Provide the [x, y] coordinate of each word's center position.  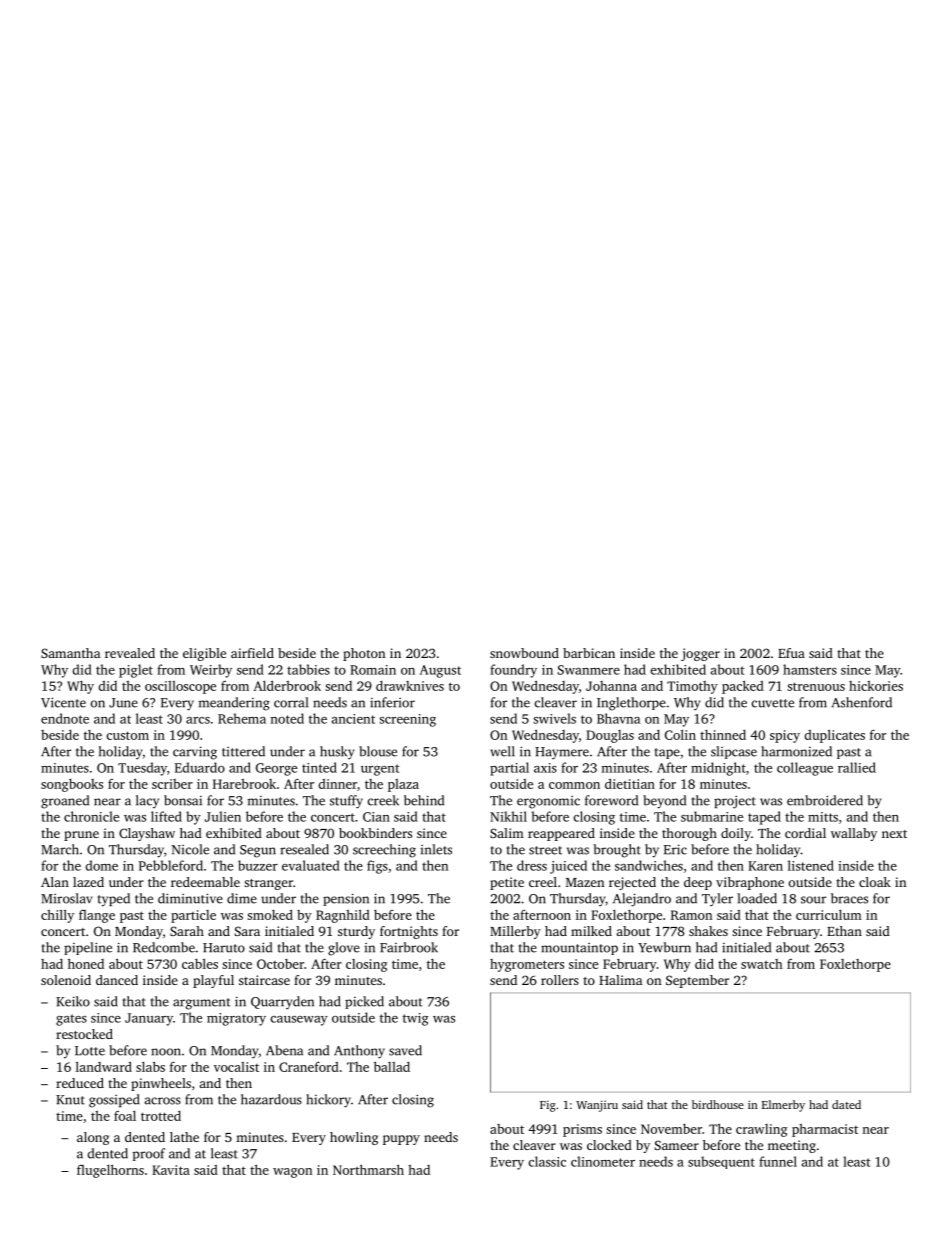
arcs [198, 720]
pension [346, 899]
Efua [791, 653]
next [894, 834]
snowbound [524, 653]
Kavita [171, 1170]
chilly [57, 916]
